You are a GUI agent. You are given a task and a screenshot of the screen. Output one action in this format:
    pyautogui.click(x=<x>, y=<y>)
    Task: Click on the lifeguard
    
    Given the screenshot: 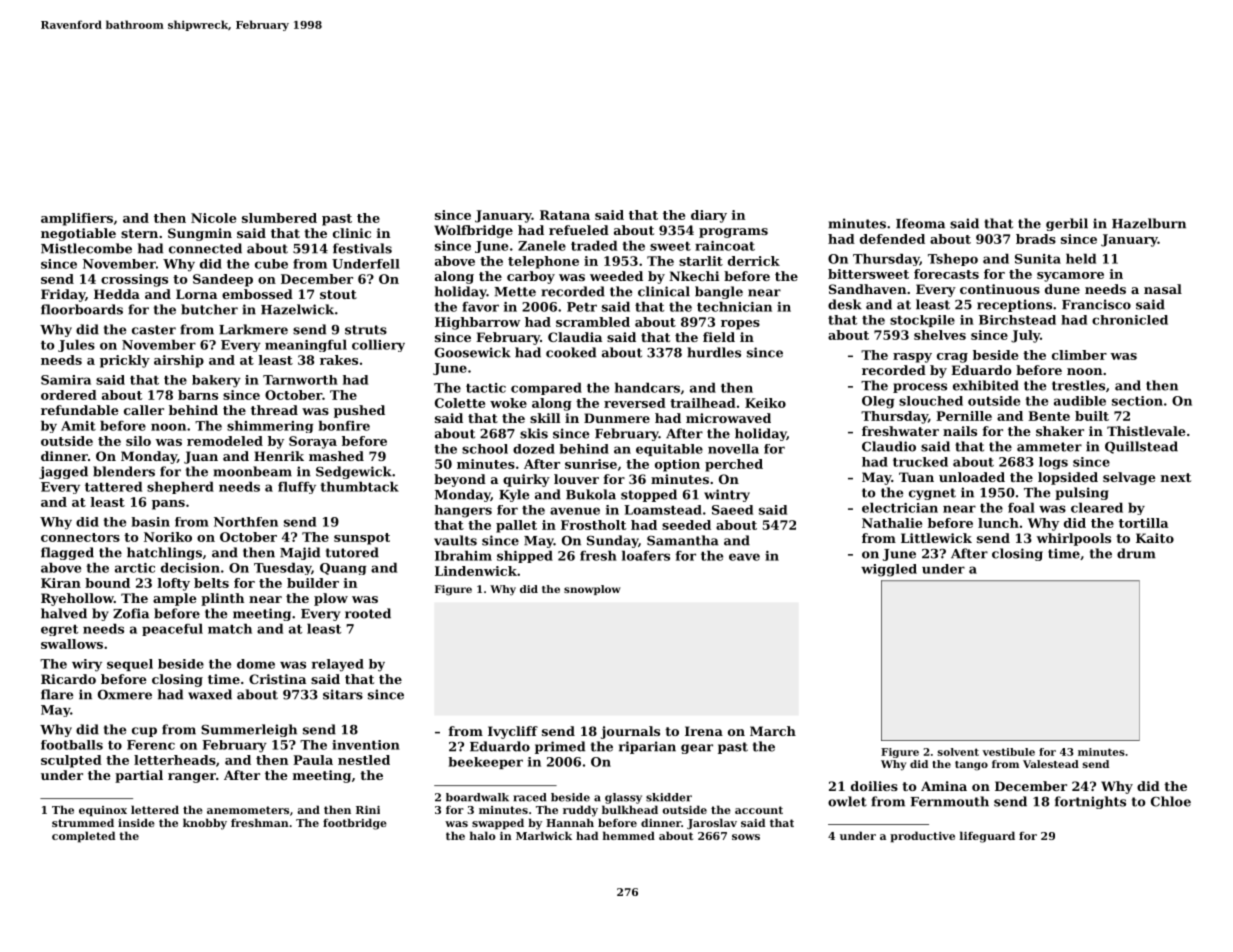 What is the action you would take?
    pyautogui.click(x=987, y=837)
